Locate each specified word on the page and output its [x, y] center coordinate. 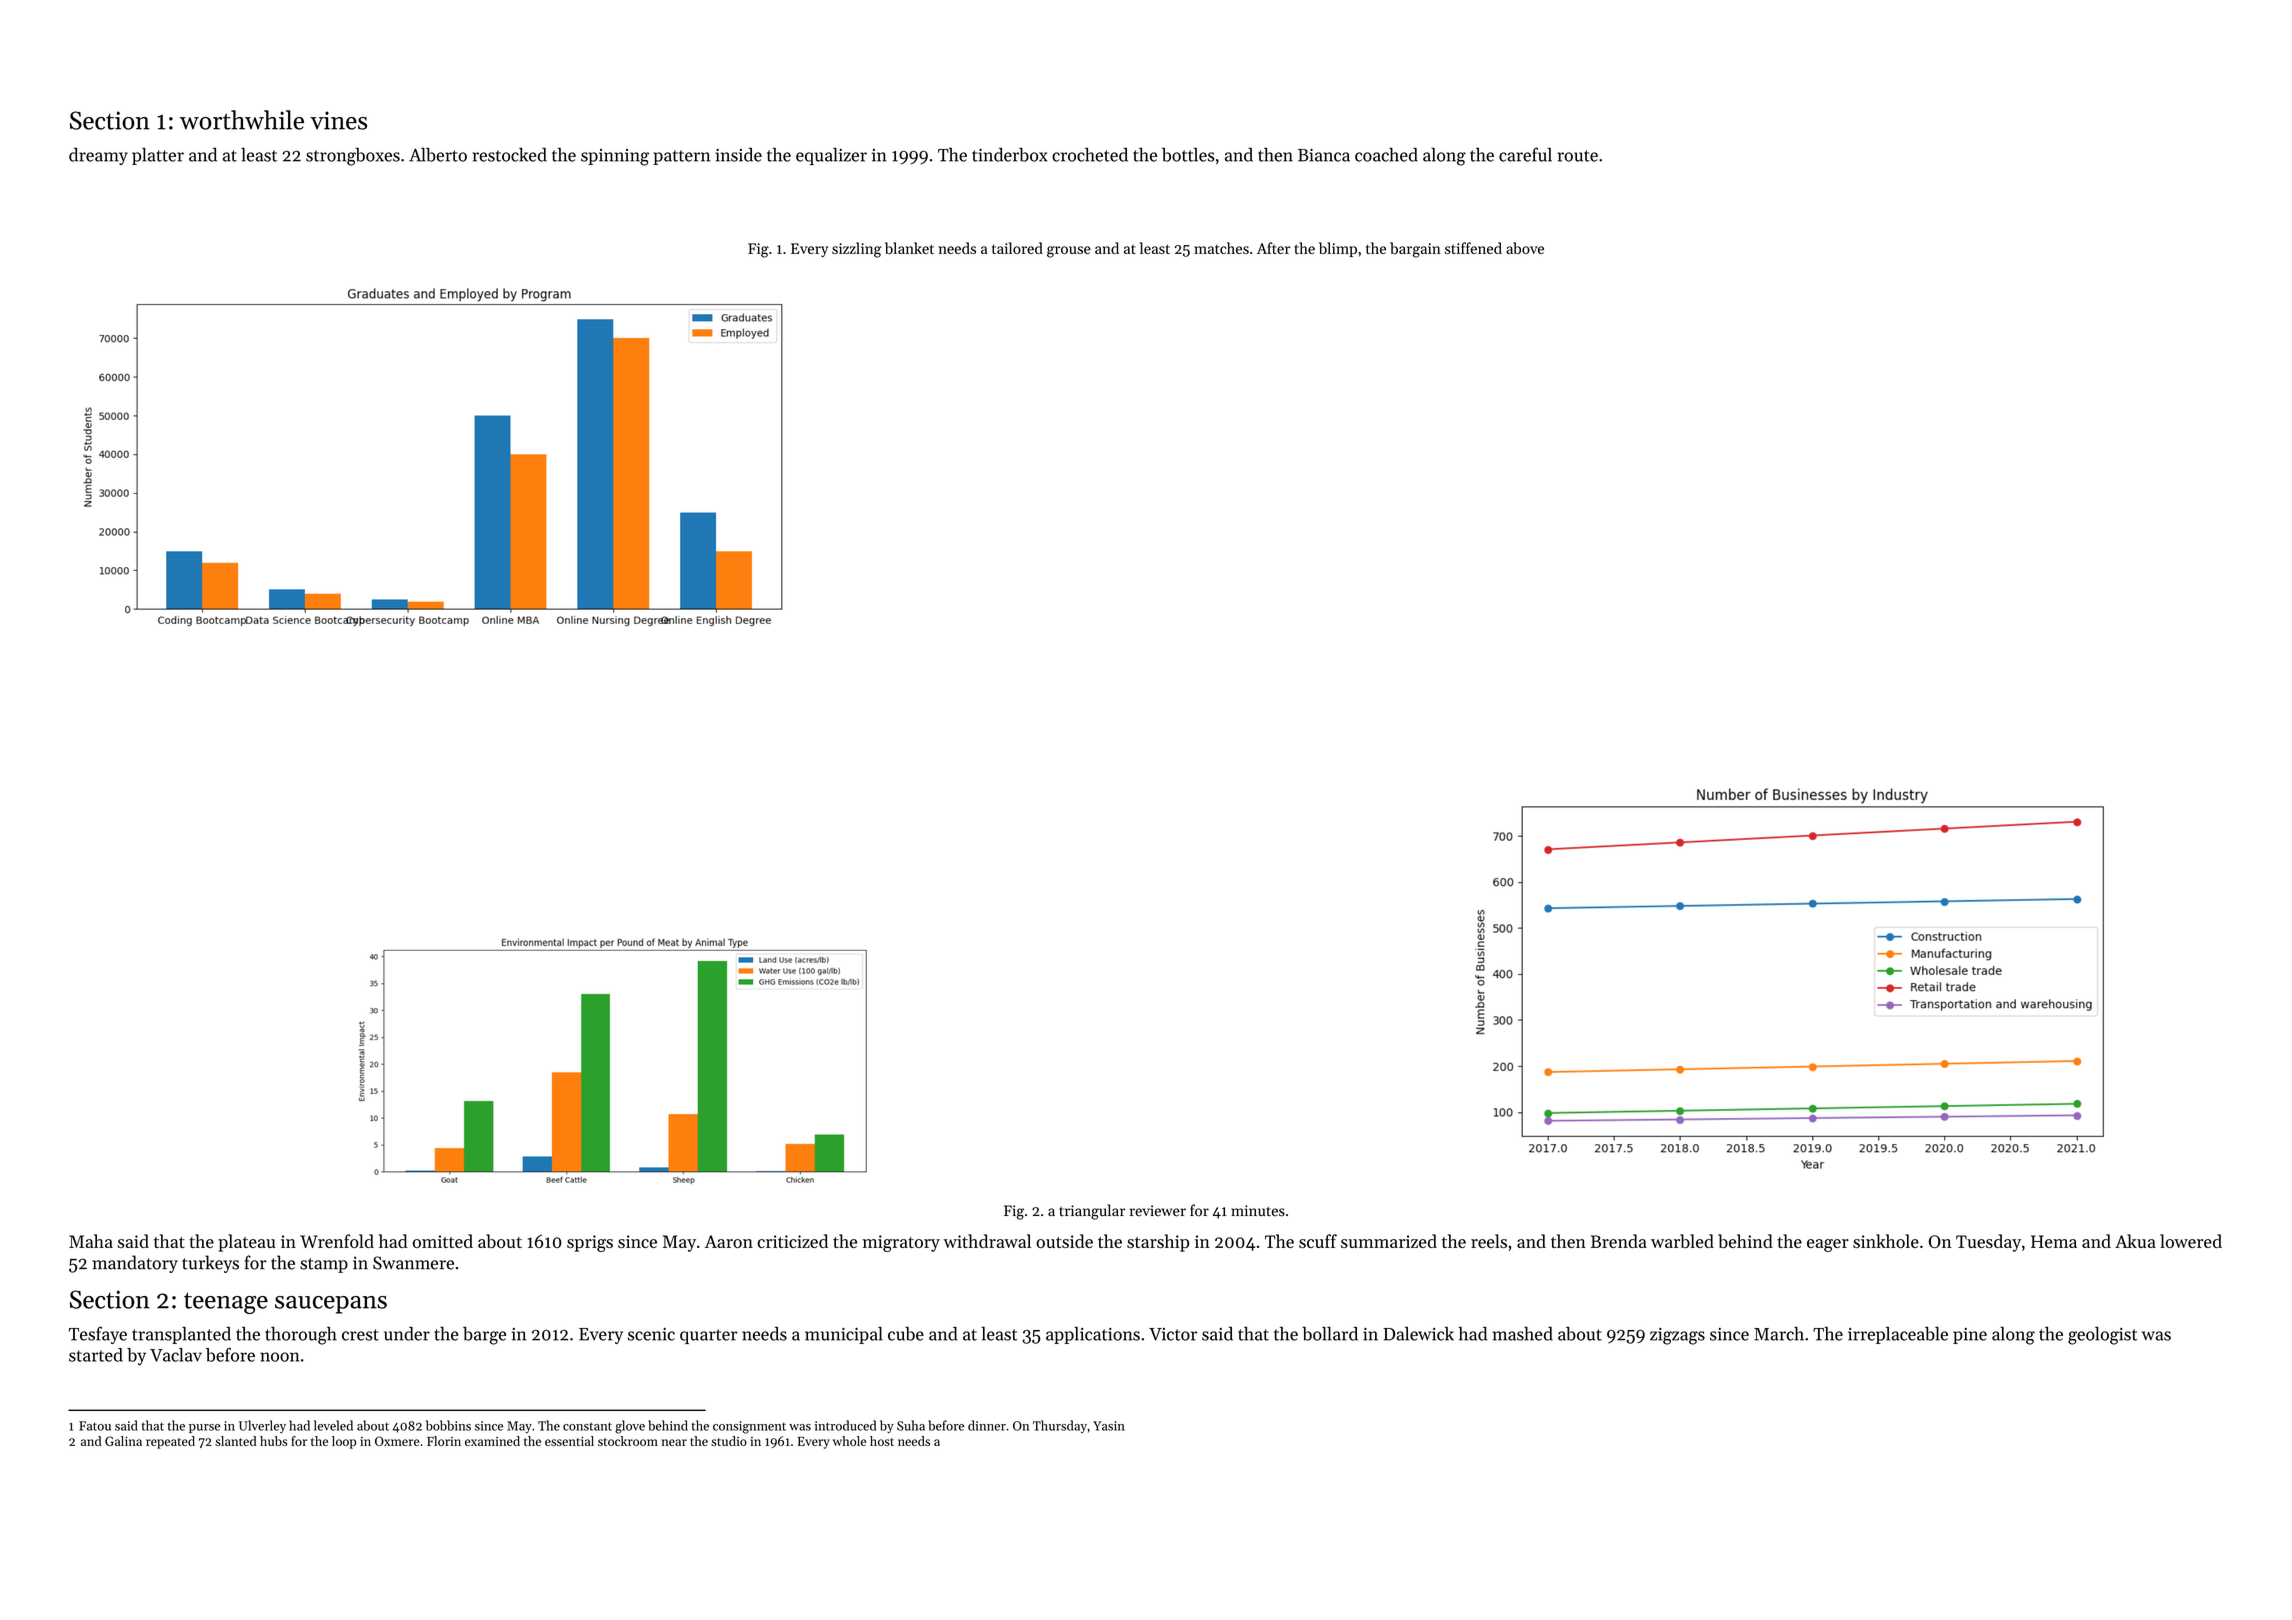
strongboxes [353, 157]
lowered [2191, 1241]
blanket [909, 248]
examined [492, 1441]
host [882, 1441]
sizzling [857, 250]
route [1577, 156]
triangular [1092, 1212]
